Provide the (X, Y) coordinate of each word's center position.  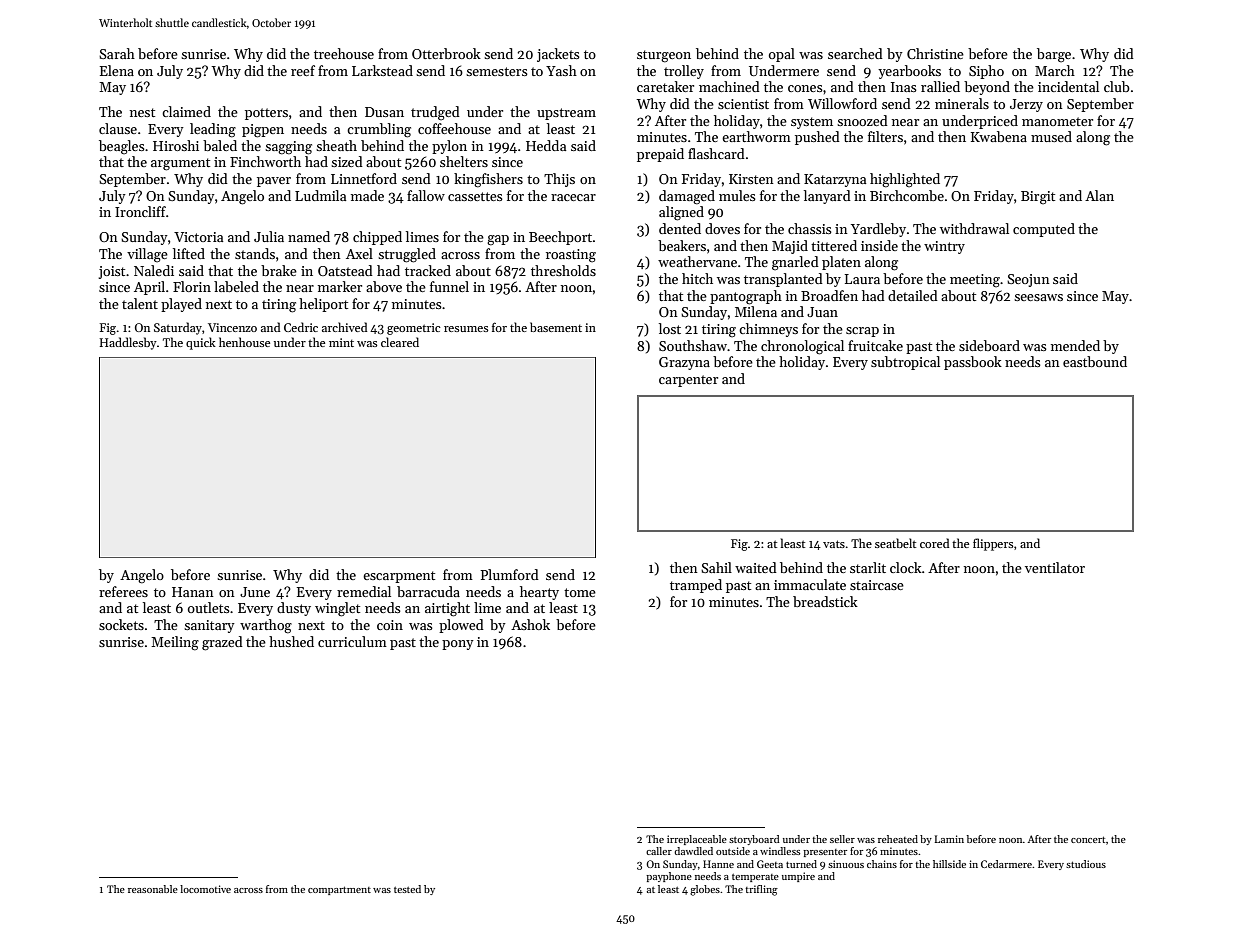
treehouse (344, 53)
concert (1088, 839)
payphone (669, 877)
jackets (558, 55)
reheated (898, 839)
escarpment (399, 577)
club (1117, 86)
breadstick (825, 601)
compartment (339, 890)
